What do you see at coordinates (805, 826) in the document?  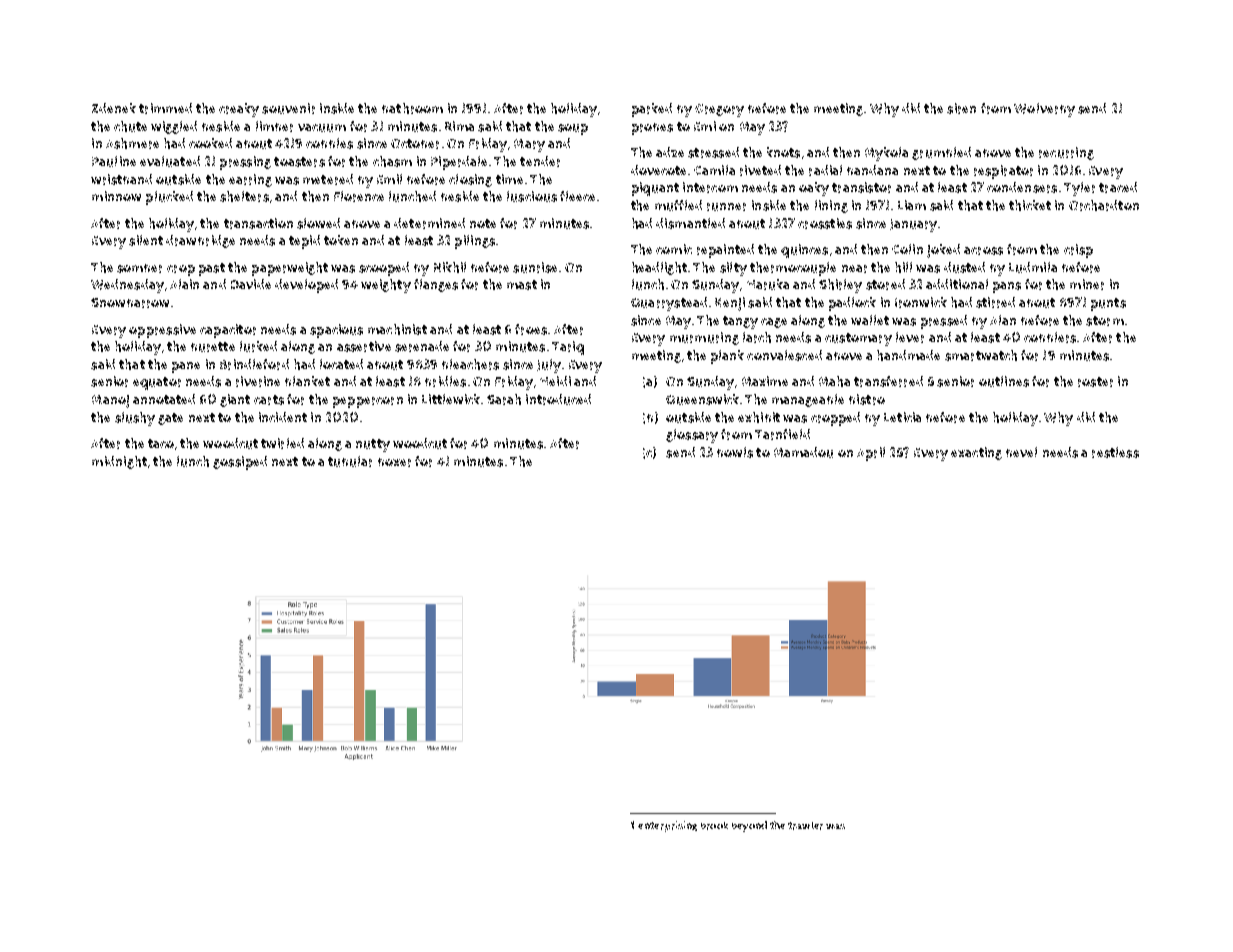 I see `trawler` at bounding box center [805, 826].
